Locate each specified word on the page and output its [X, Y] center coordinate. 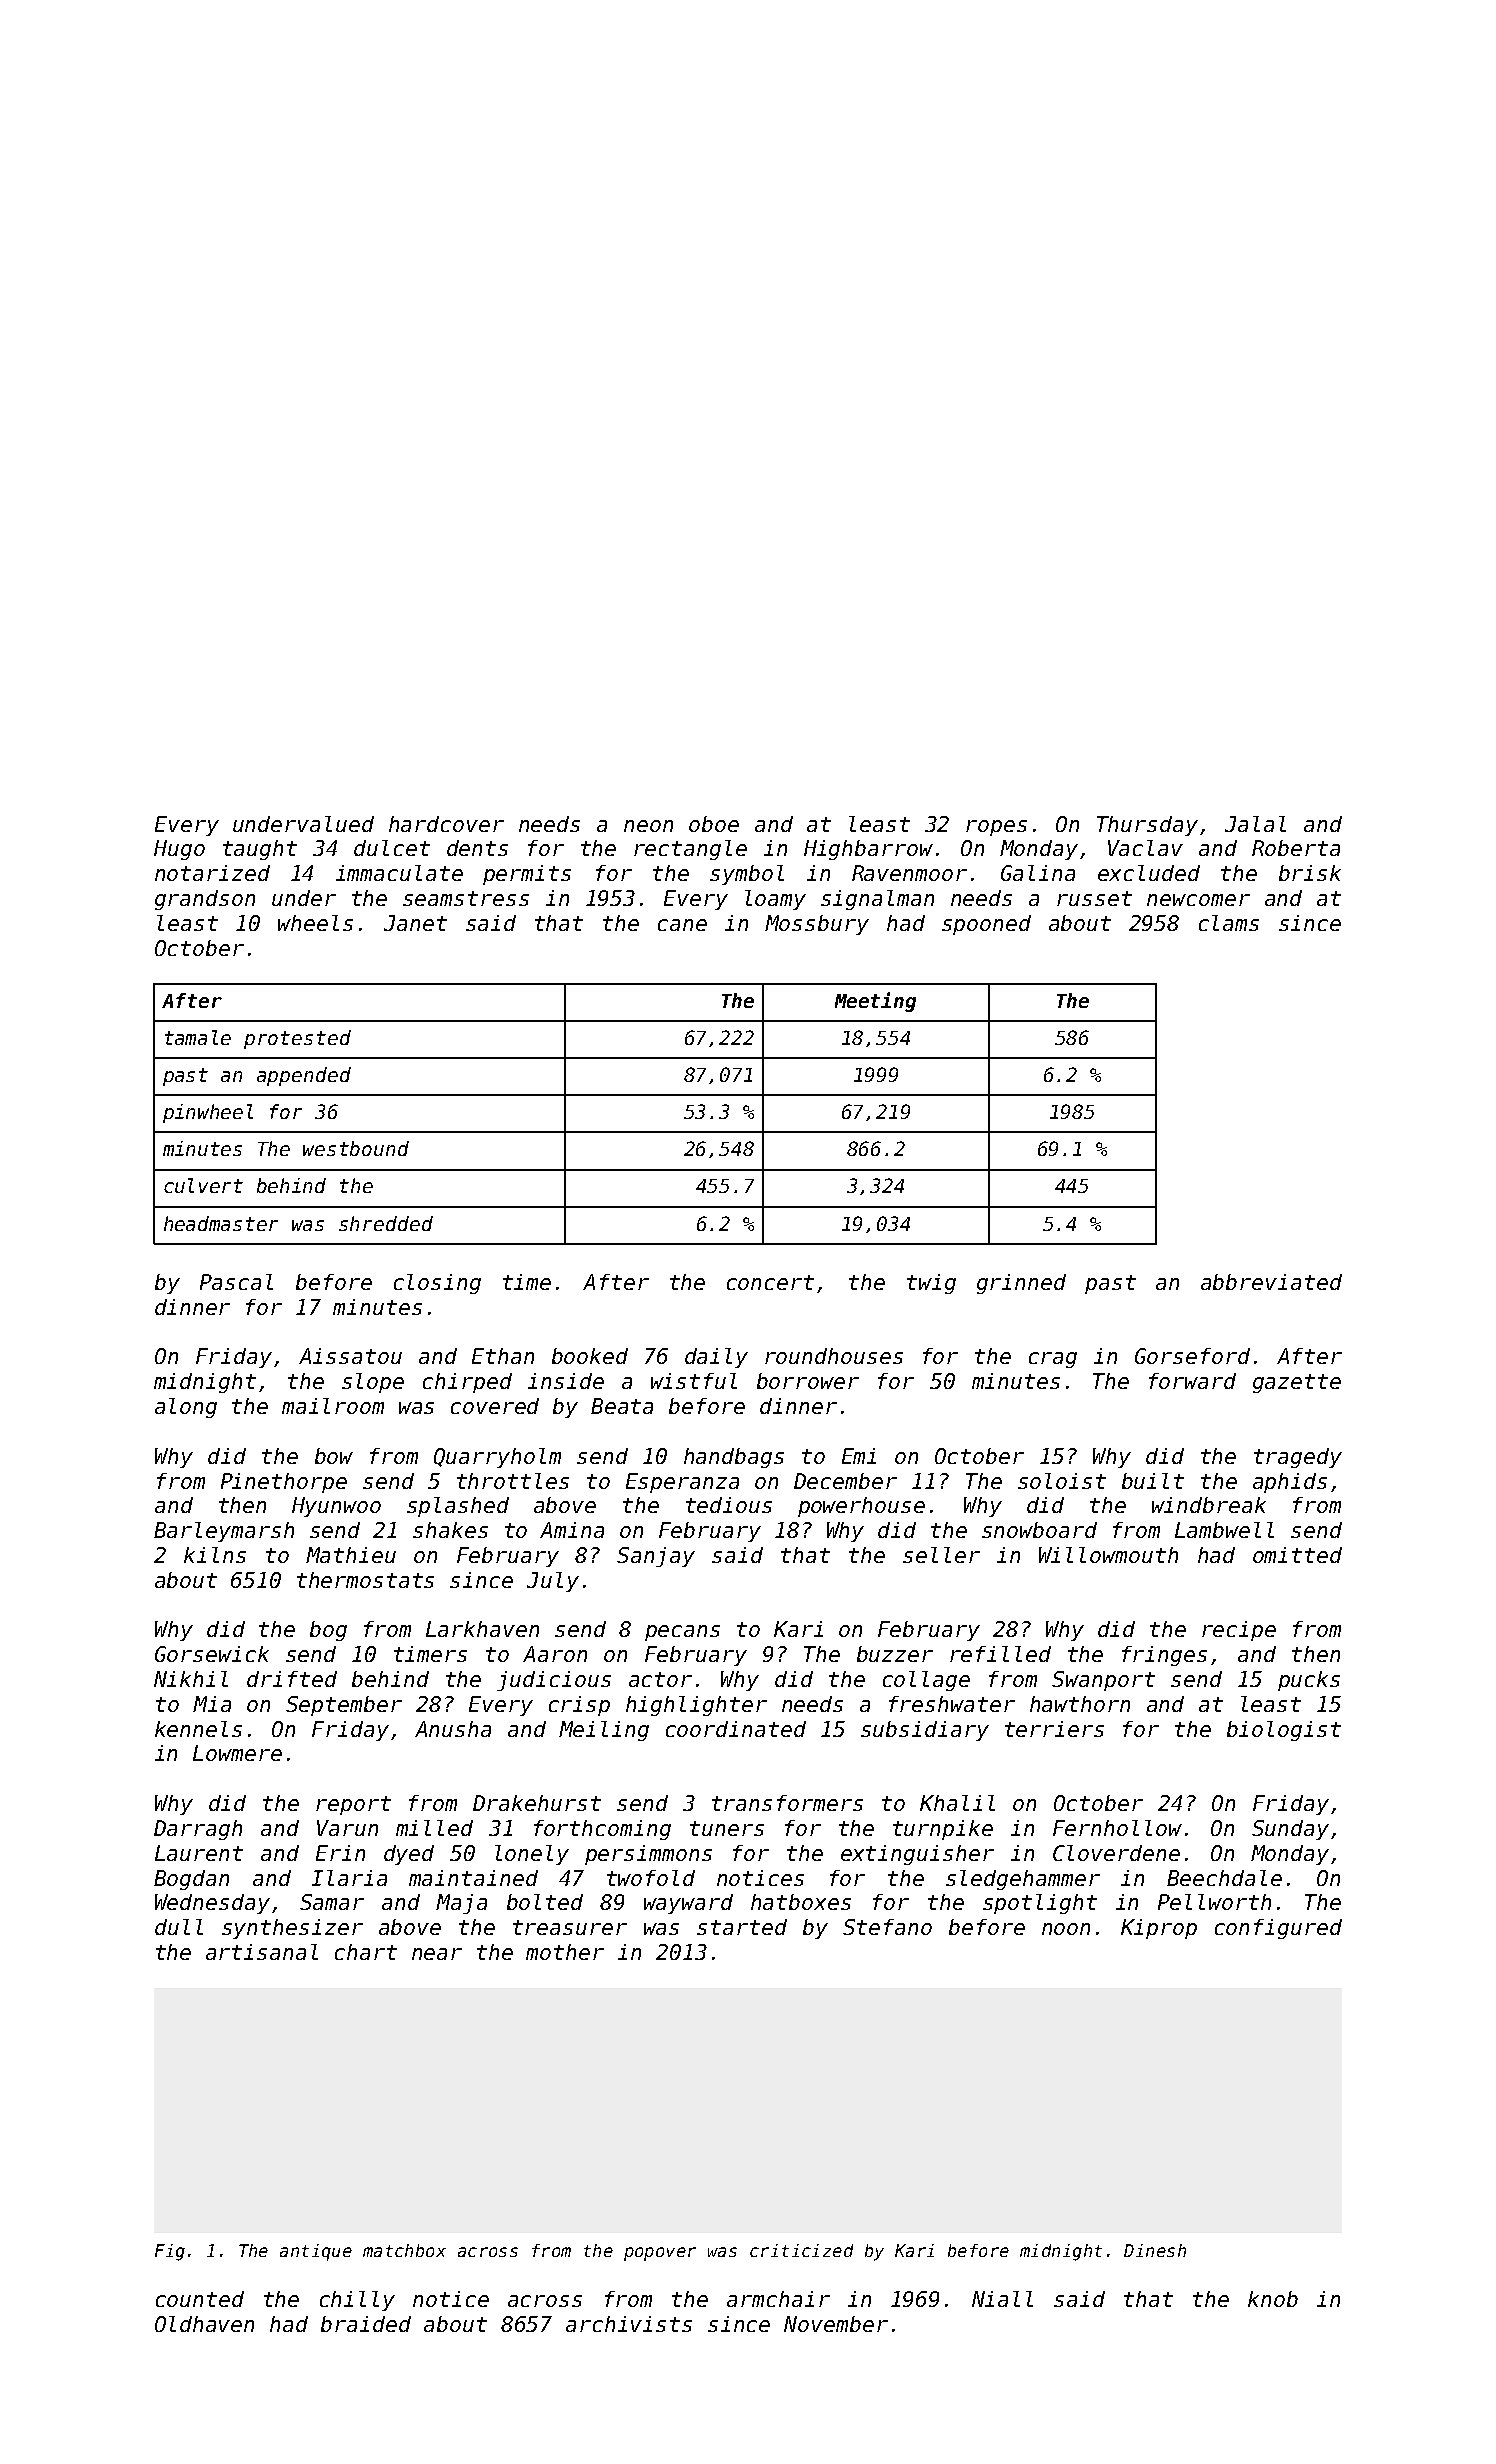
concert [770, 1282]
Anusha [453, 1729]
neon [648, 826]
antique [316, 2252]
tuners [727, 1828]
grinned [1021, 1284]
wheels [315, 923]
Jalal [1255, 824]
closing [437, 1284]
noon [1066, 1929]
